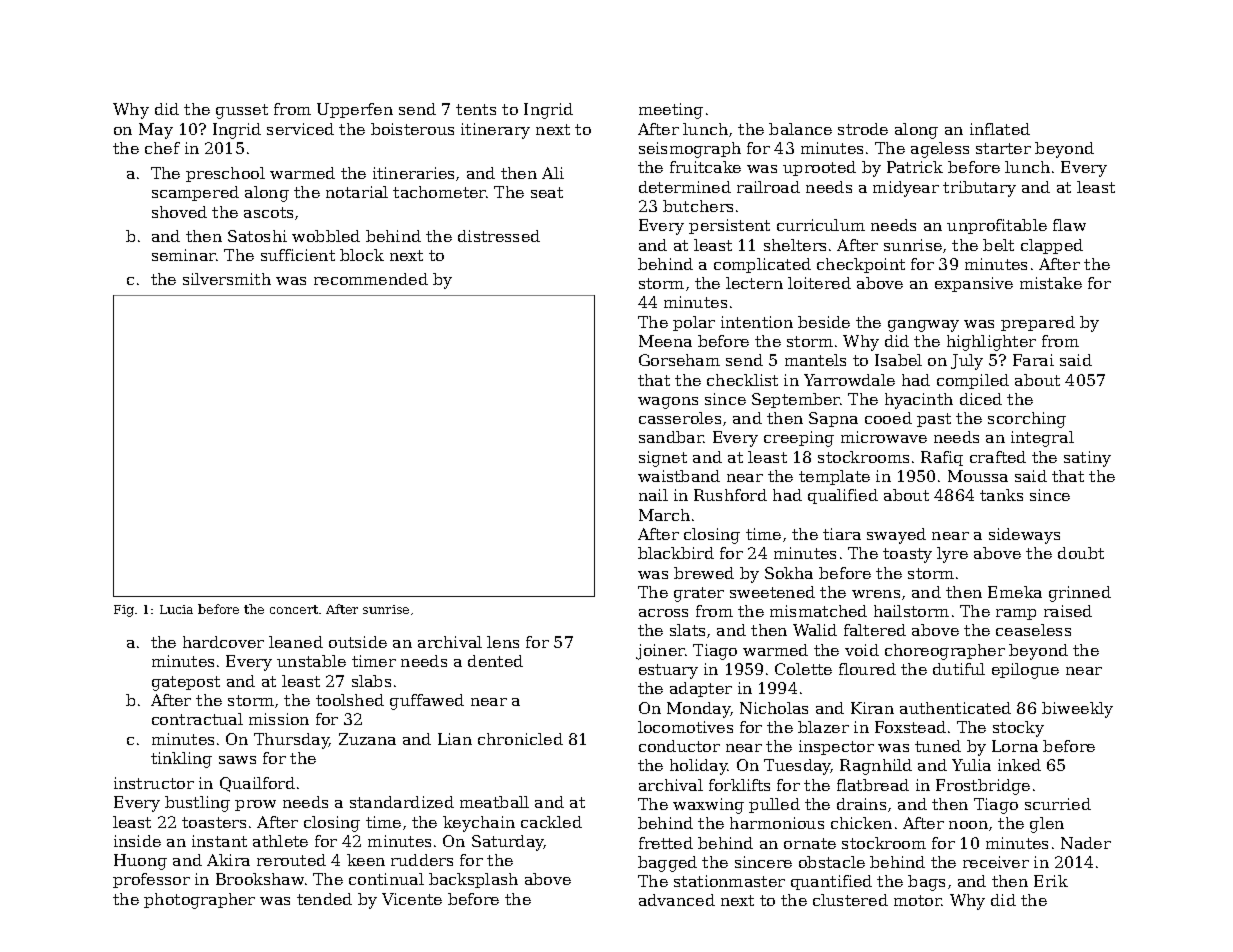 The height and width of the screenshot is (952, 1233). Describe the element at coordinates (371, 279) in the screenshot. I see `recommended` at that location.
